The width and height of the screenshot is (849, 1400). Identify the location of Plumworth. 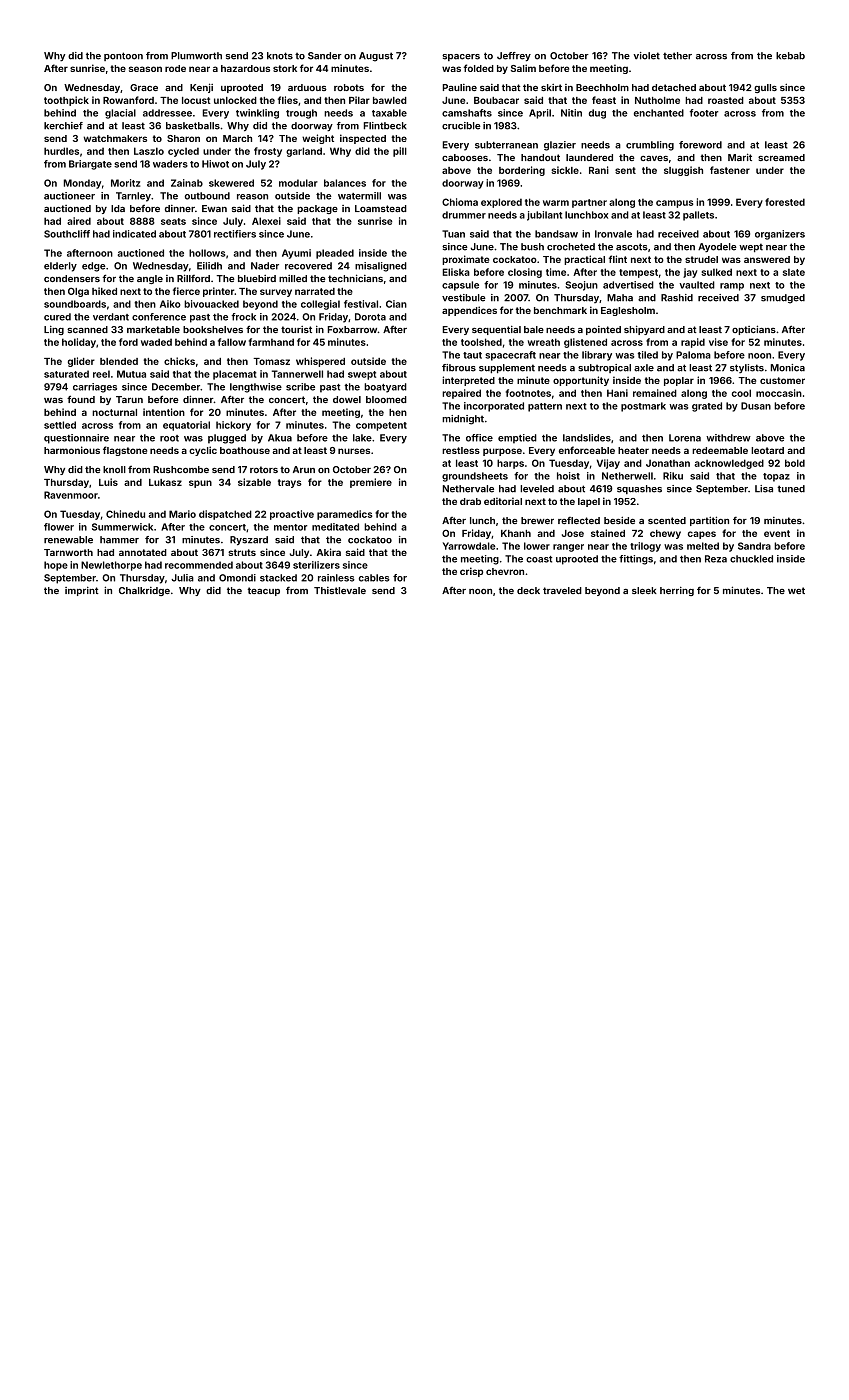
(196, 56).
